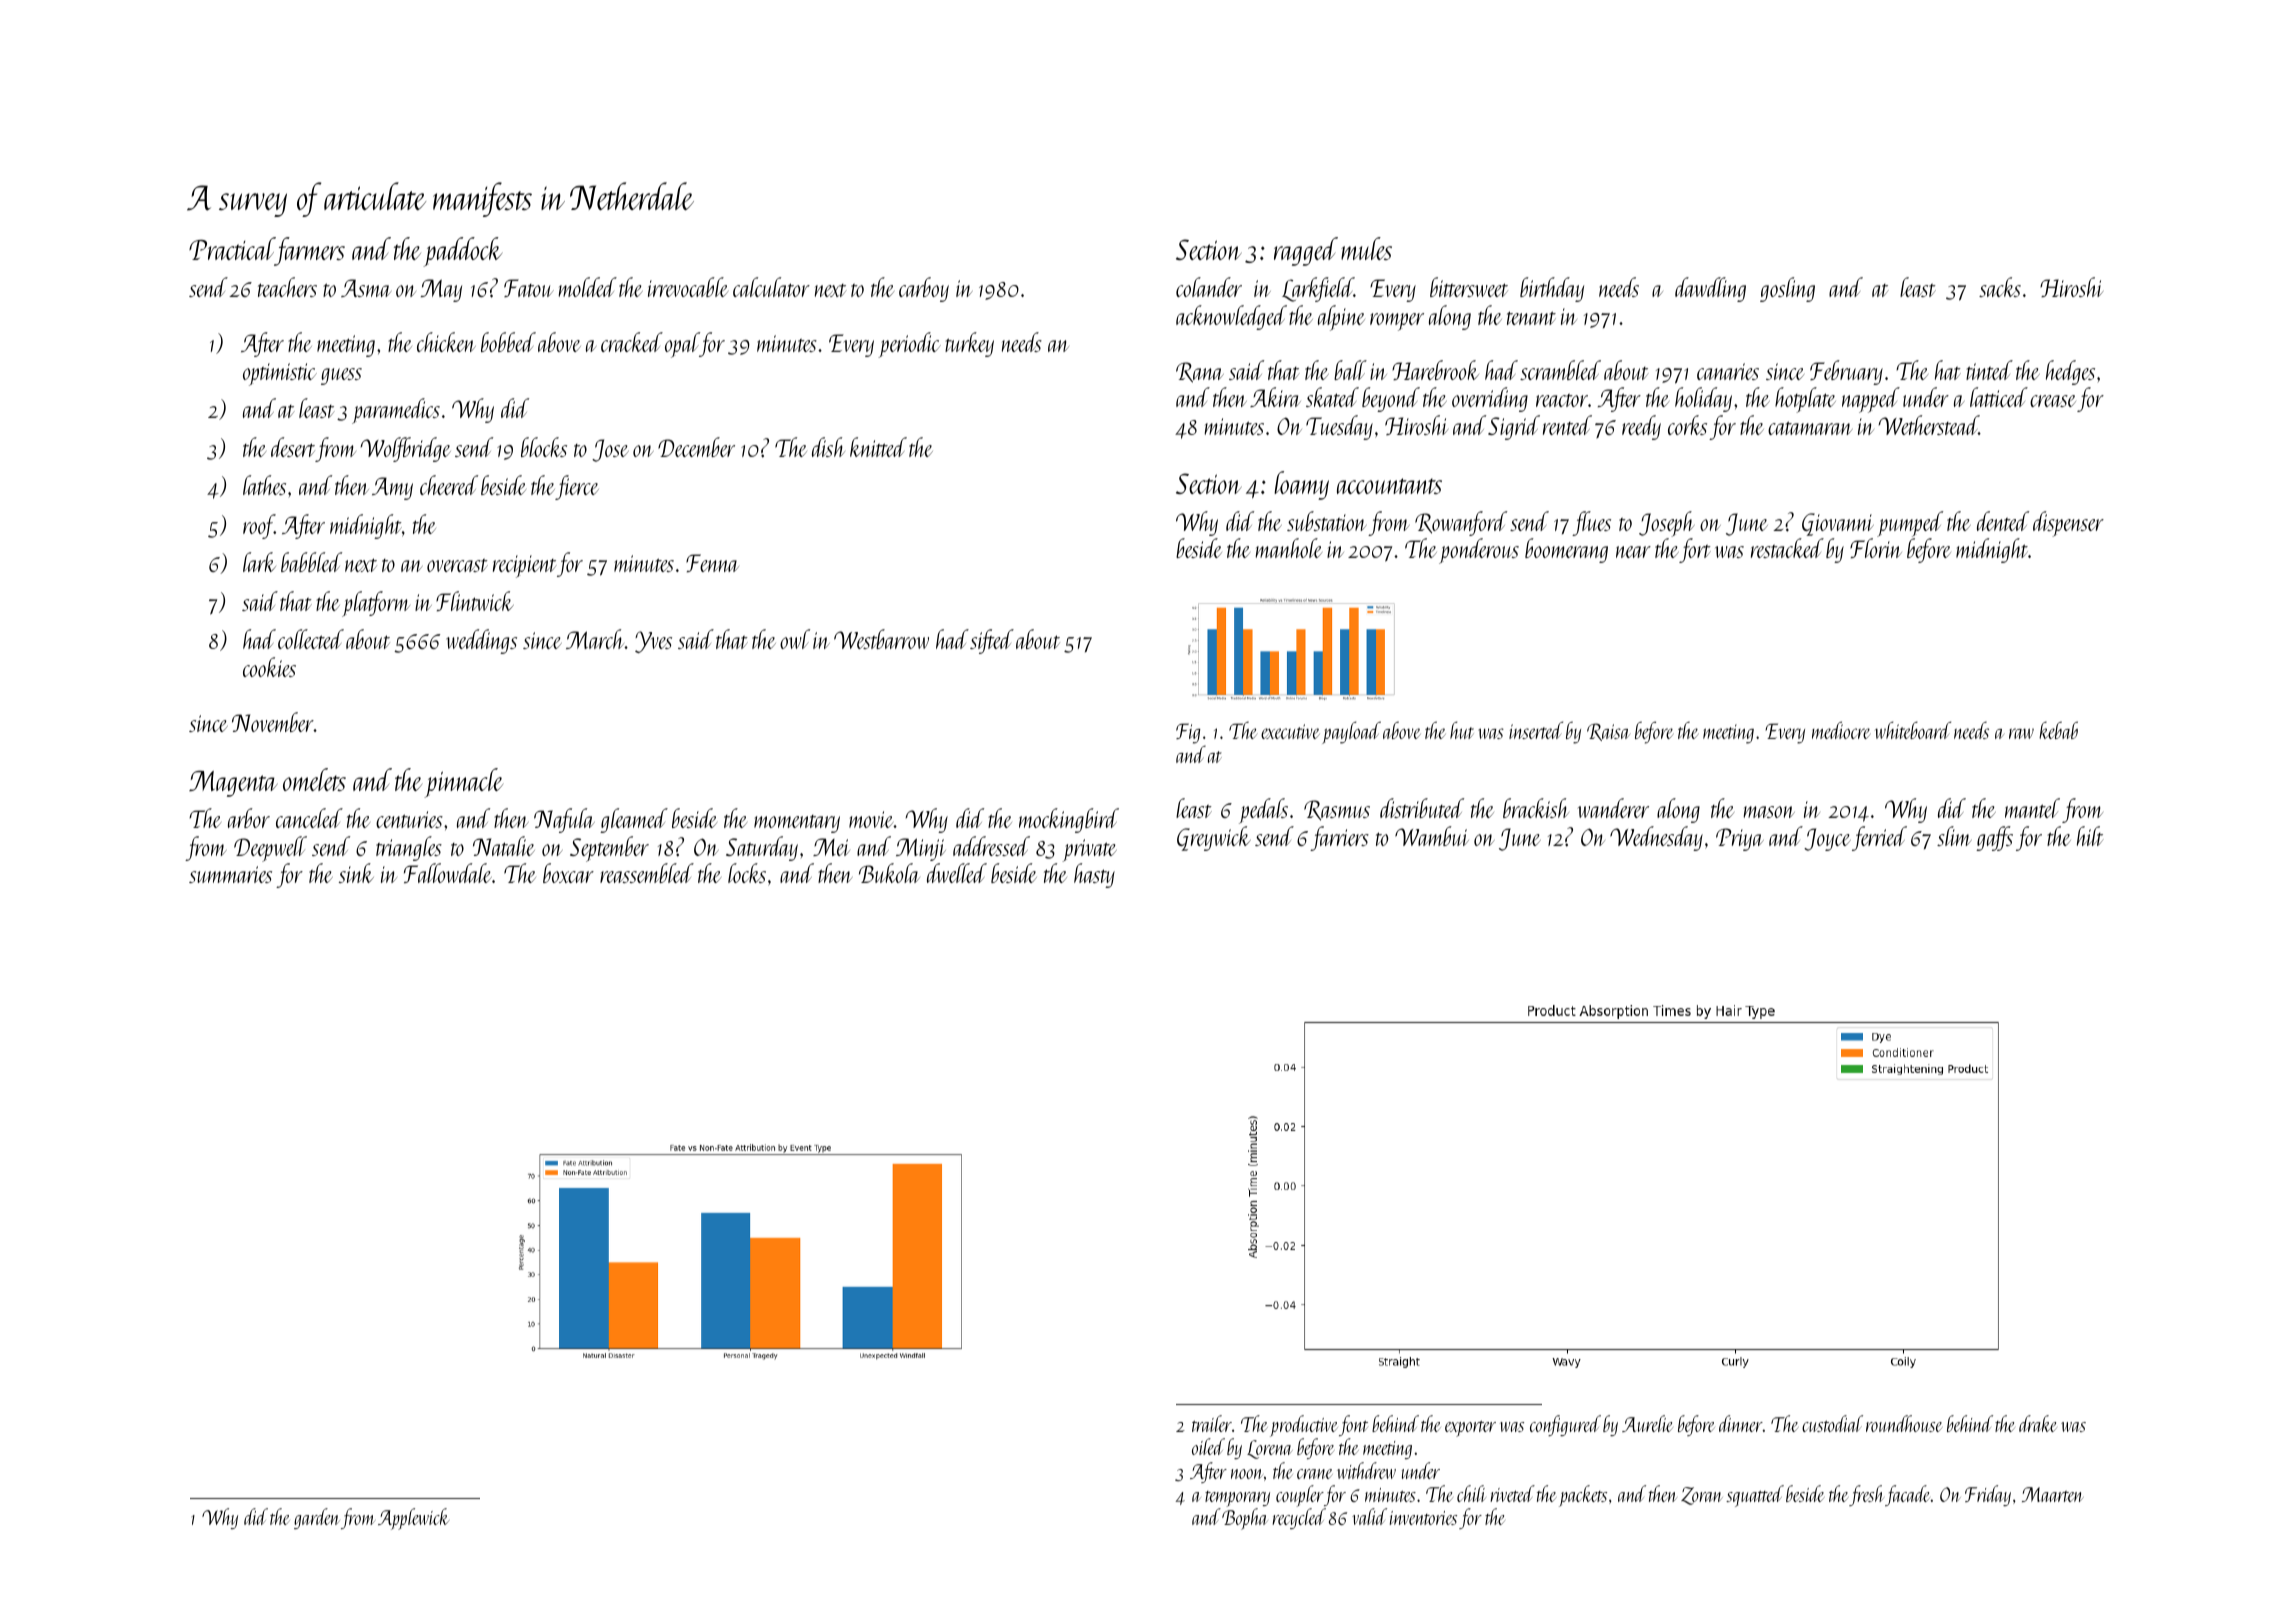 The image size is (2292, 1620). What do you see at coordinates (1769, 812) in the page?
I see `mason` at bounding box center [1769, 812].
